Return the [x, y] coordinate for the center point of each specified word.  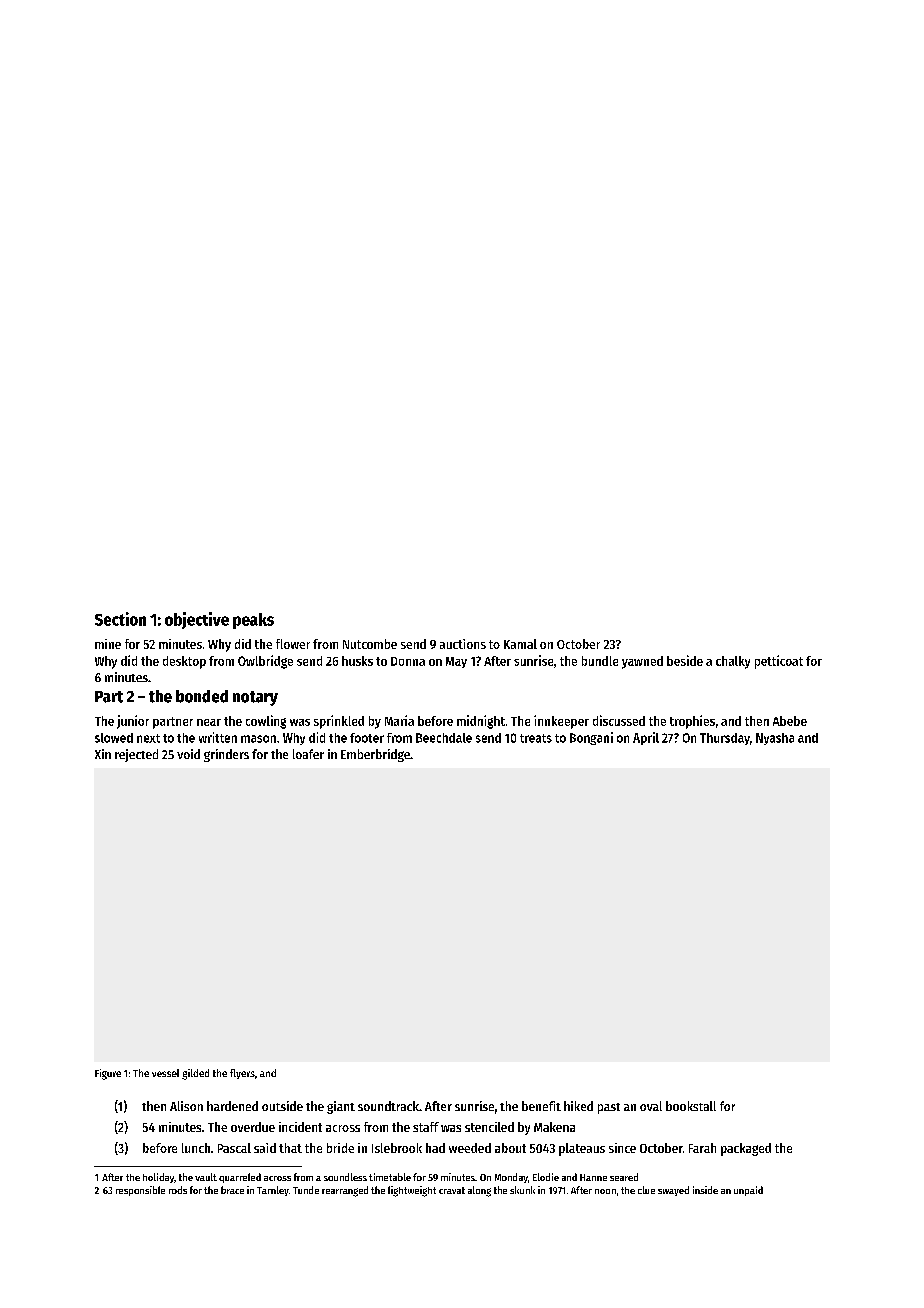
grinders [226, 755]
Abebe [790, 721]
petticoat [779, 662]
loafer [308, 754]
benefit [541, 1106]
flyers [242, 1074]
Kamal [520, 644]
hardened [232, 1106]
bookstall [691, 1106]
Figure [108, 1074]
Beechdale [444, 738]
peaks [253, 621]
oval [651, 1106]
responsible [140, 1191]
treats [536, 738]
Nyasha [775, 739]
